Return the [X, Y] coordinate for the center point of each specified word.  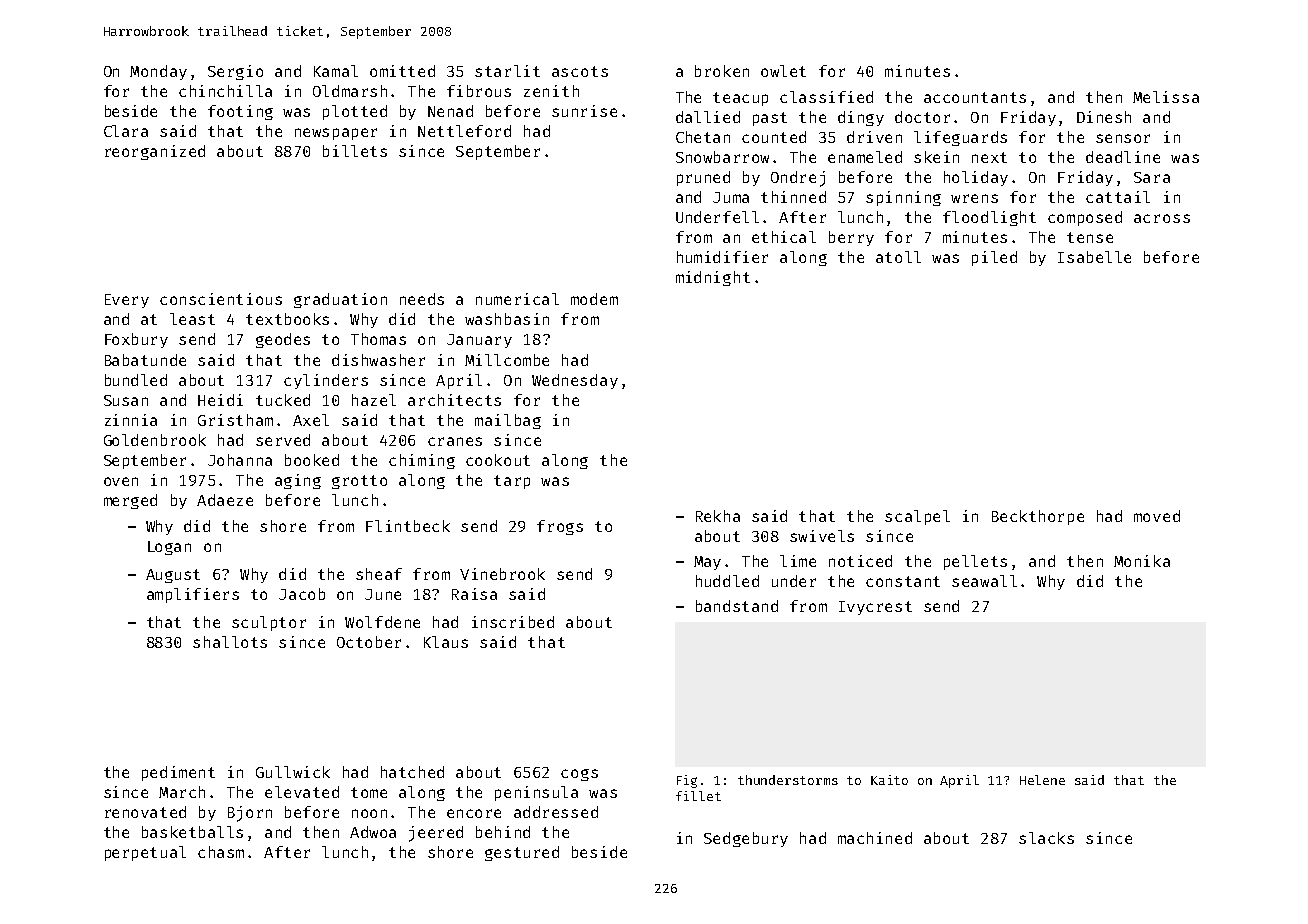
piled [994, 258]
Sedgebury [746, 839]
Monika [1142, 561]
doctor [922, 117]
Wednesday [575, 381]
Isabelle [1094, 257]
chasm [221, 852]
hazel [374, 400]
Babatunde [145, 360]
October [369, 642]
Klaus [446, 642]
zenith [551, 91]
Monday [158, 72]
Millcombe [507, 360]
